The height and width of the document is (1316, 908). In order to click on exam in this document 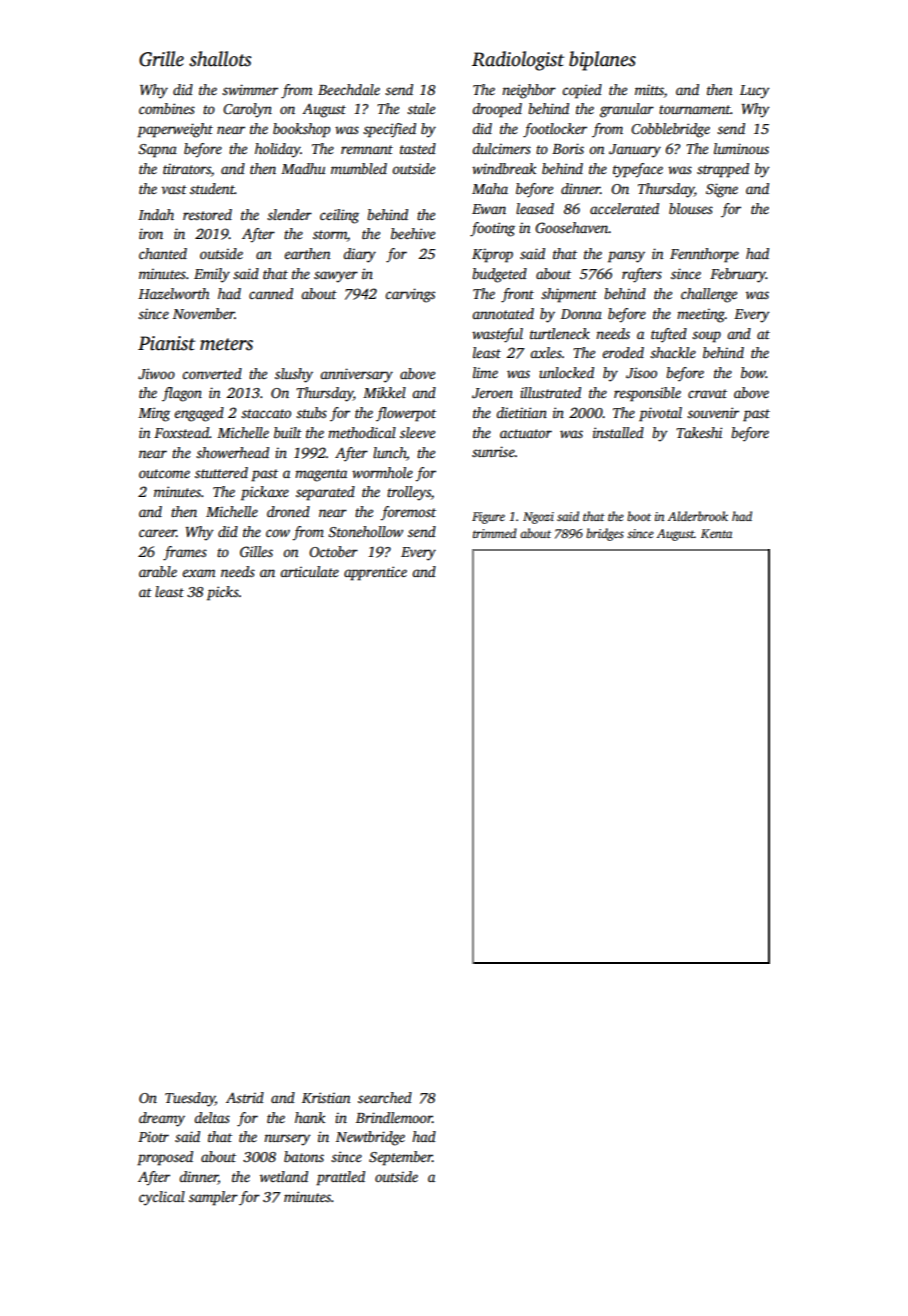, I will do `click(199, 573)`.
